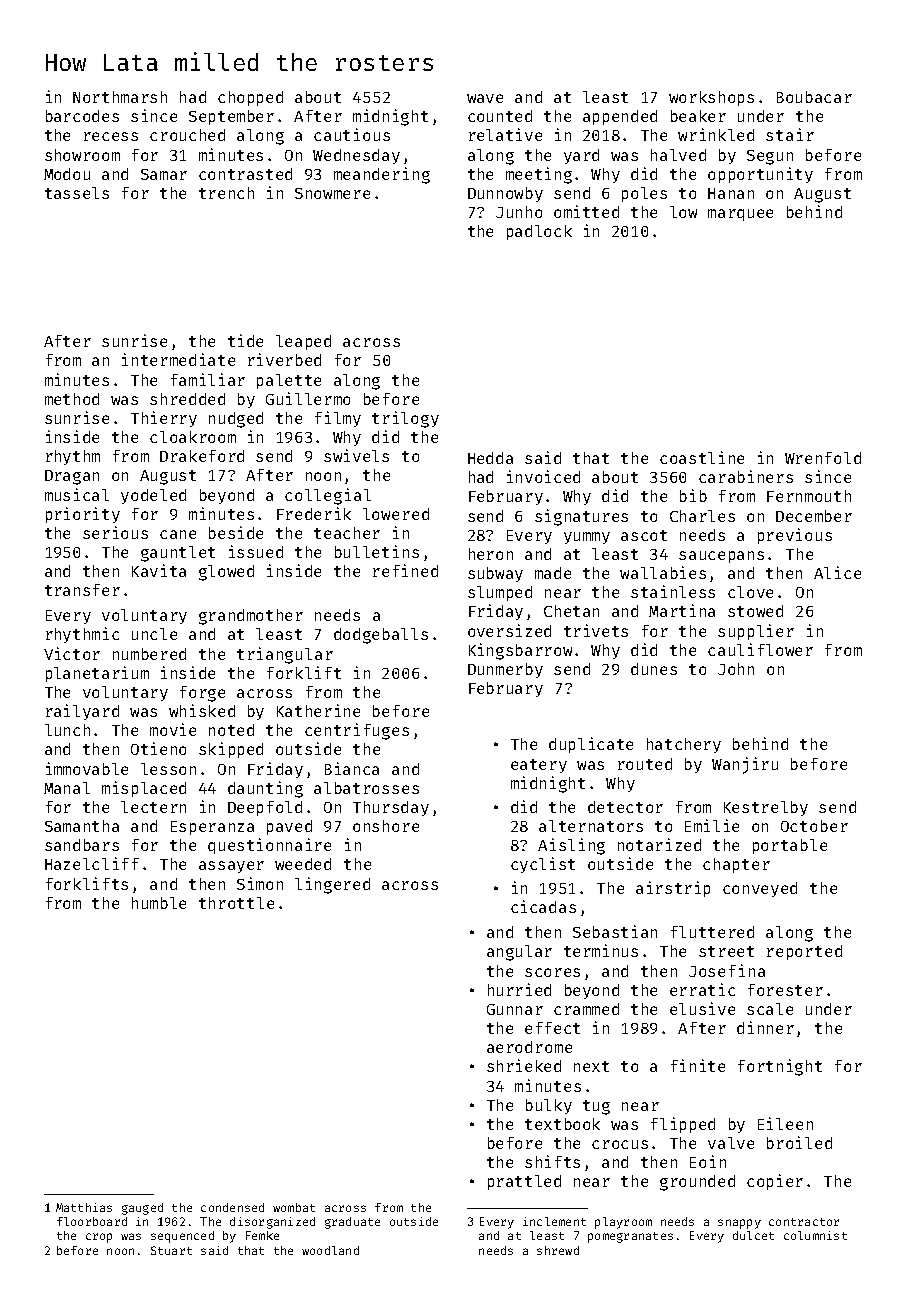  Describe the element at coordinates (586, 211) in the screenshot. I see `omitted` at that location.
